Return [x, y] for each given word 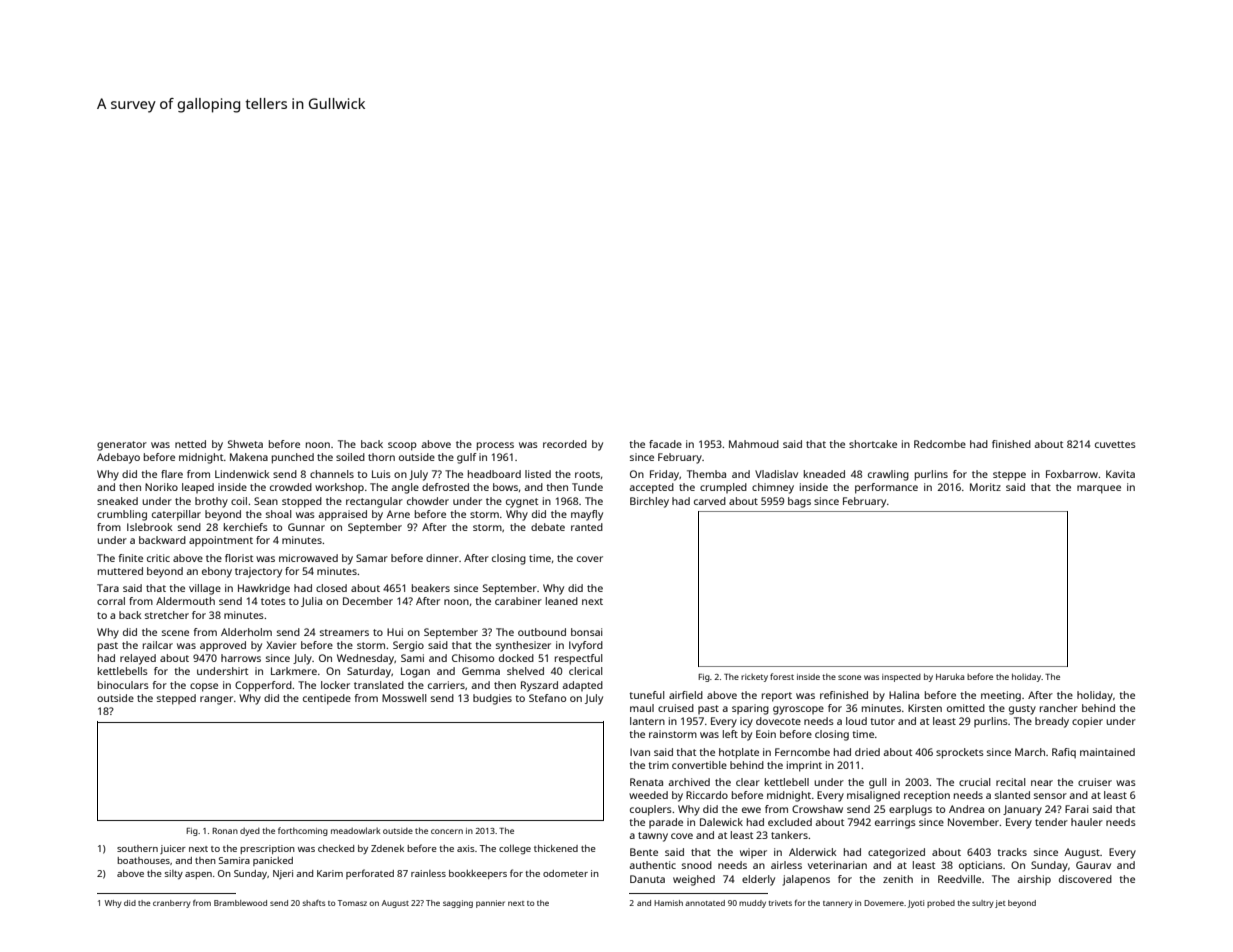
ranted [587, 527]
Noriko [161, 487]
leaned [562, 601]
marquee [1099, 489]
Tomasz [352, 903]
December [368, 601]
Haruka [950, 676]
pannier [490, 904]
